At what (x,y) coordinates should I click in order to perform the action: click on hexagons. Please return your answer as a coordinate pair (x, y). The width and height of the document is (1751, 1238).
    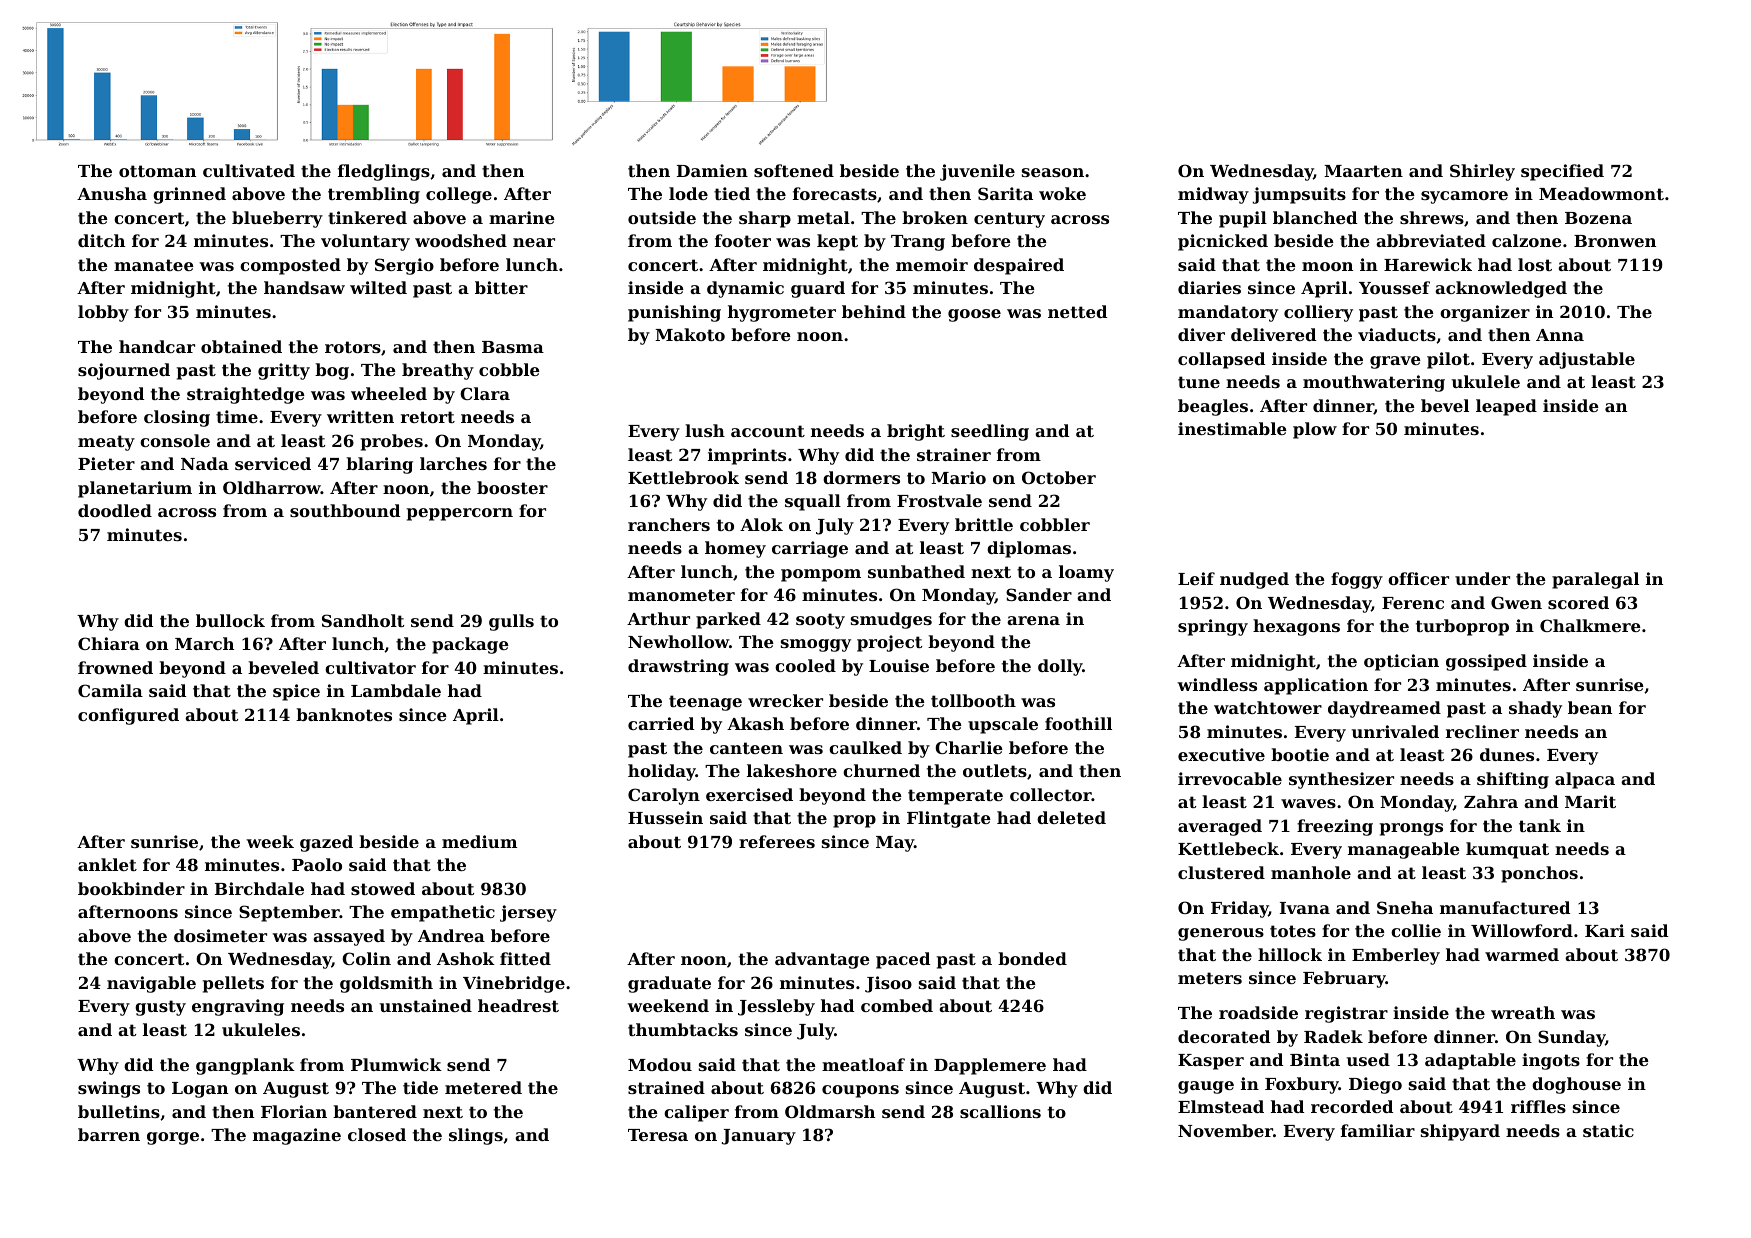
    Looking at the image, I should click on (1296, 627).
